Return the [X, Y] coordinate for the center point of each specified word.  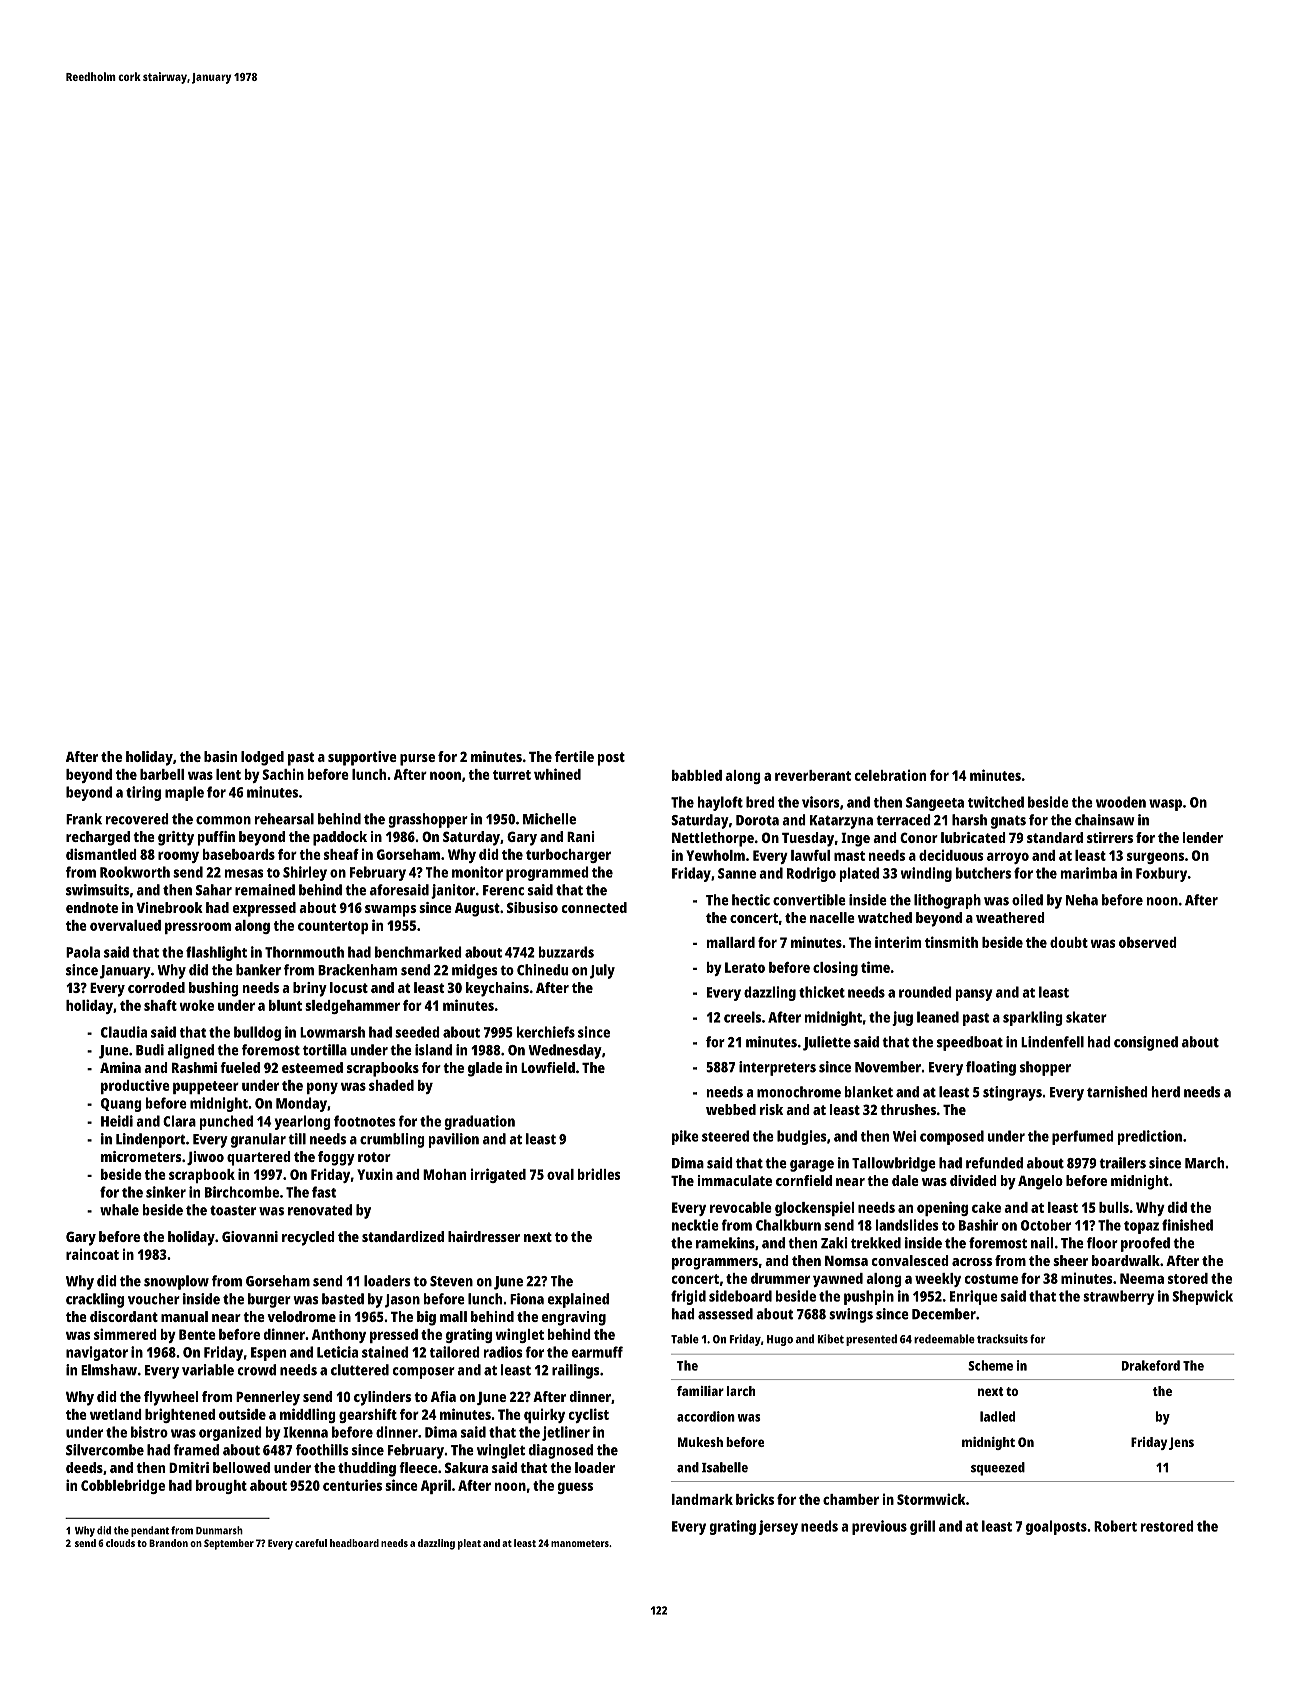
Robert [1115, 1526]
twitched [996, 802]
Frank [84, 819]
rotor [374, 1157]
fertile [574, 756]
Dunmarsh [219, 1530]
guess [575, 1488]
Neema [1142, 1278]
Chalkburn [788, 1225]
